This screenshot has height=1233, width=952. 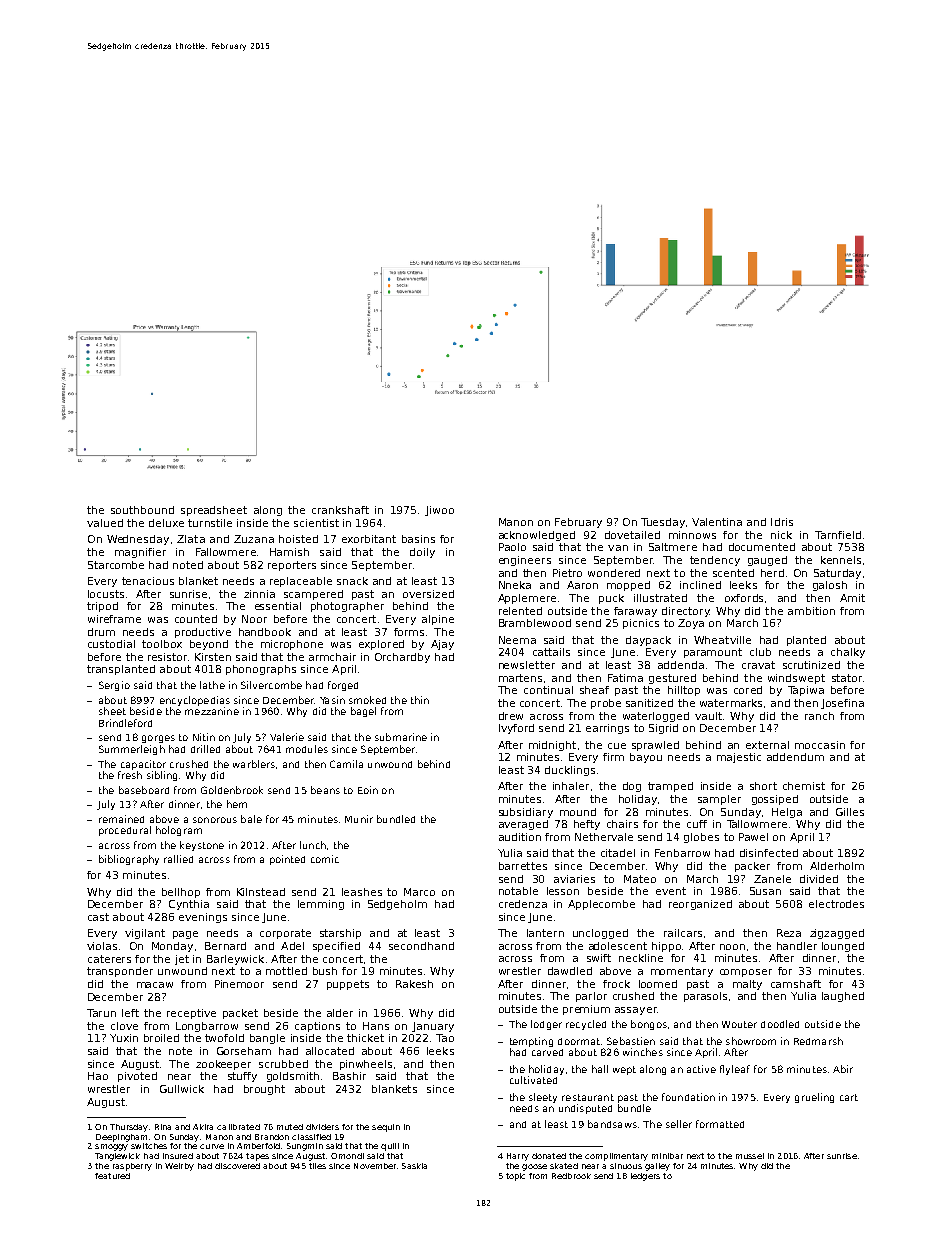 I want to click on Applecombe, so click(x=601, y=905).
